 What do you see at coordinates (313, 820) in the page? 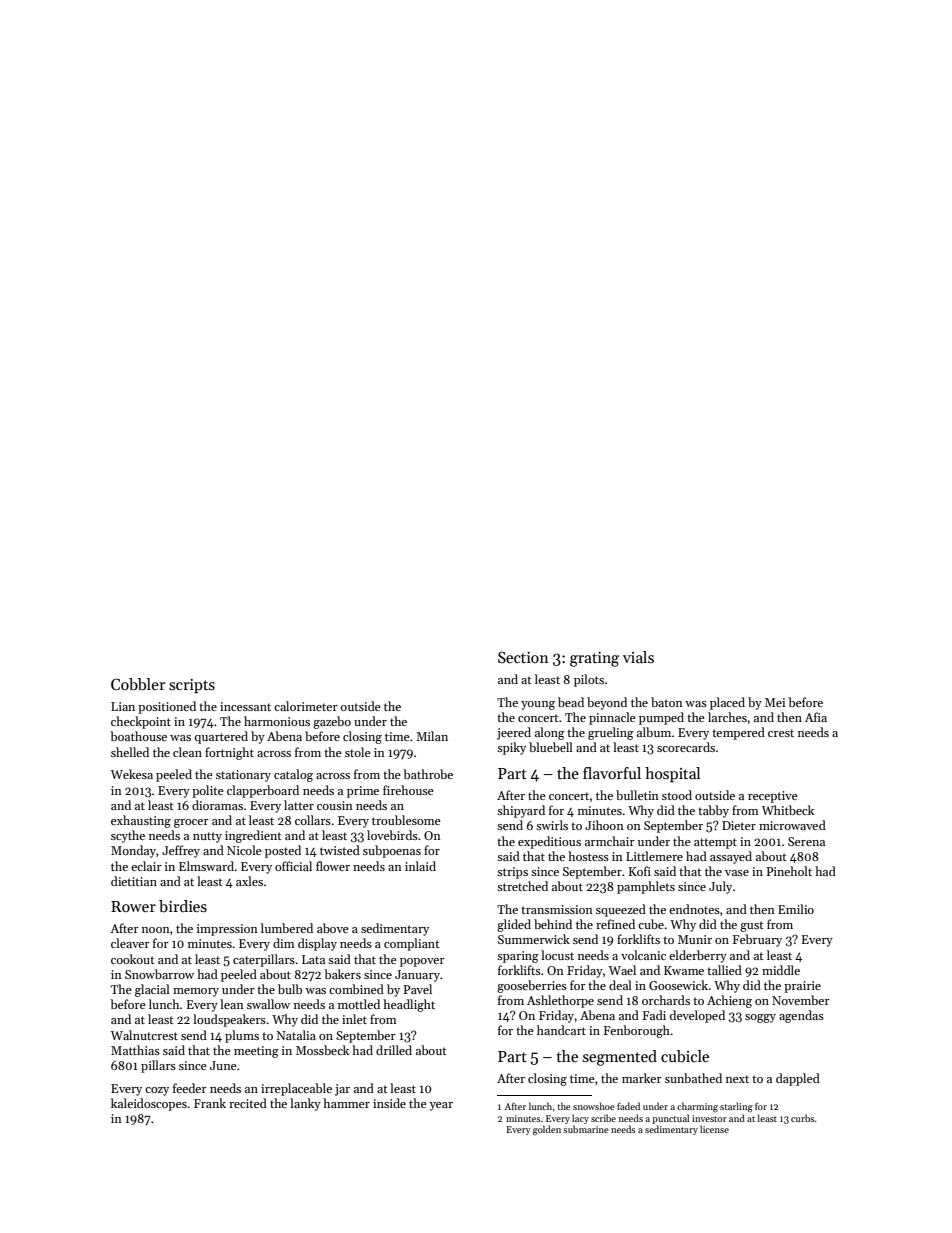
I see `collars` at bounding box center [313, 820].
